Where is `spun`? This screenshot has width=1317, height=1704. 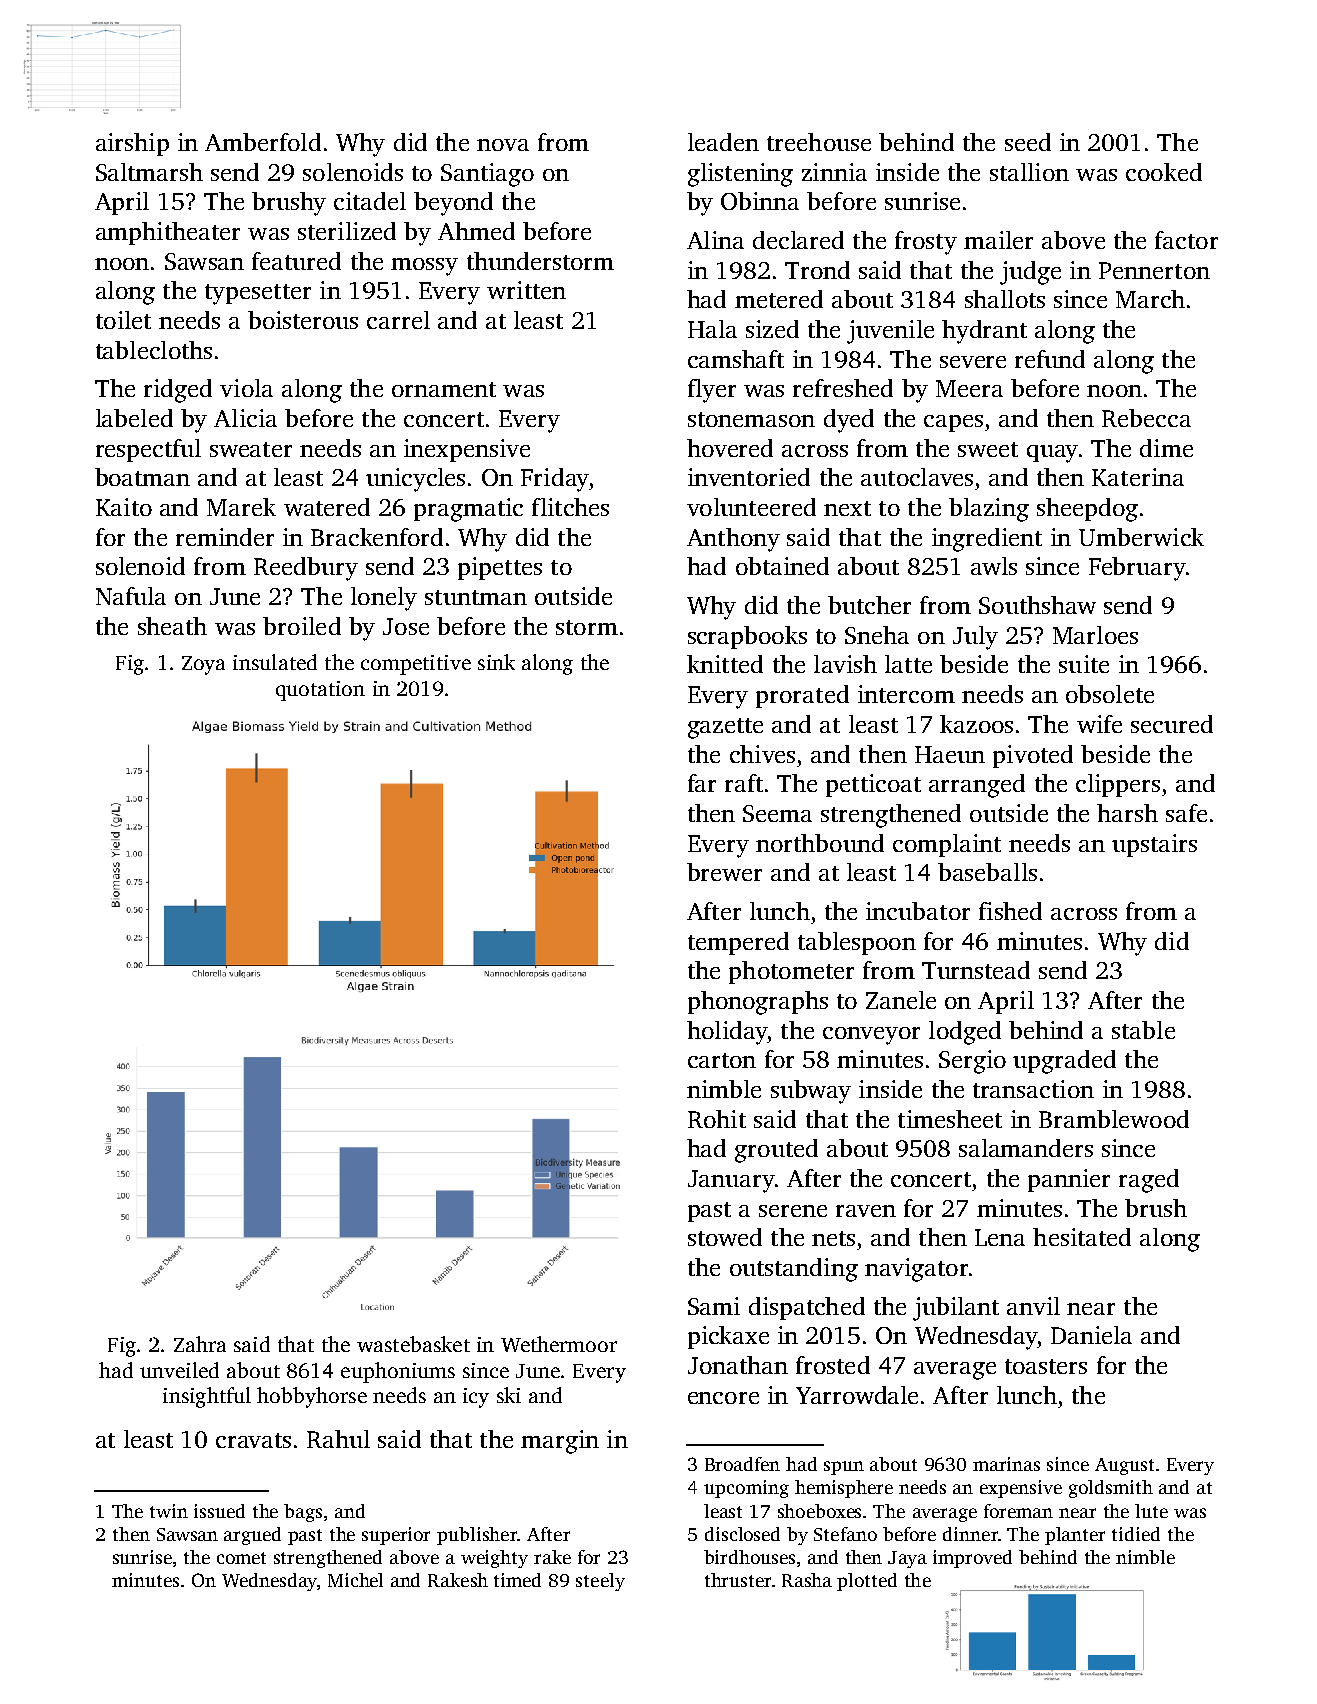
spun is located at coordinates (844, 1468).
